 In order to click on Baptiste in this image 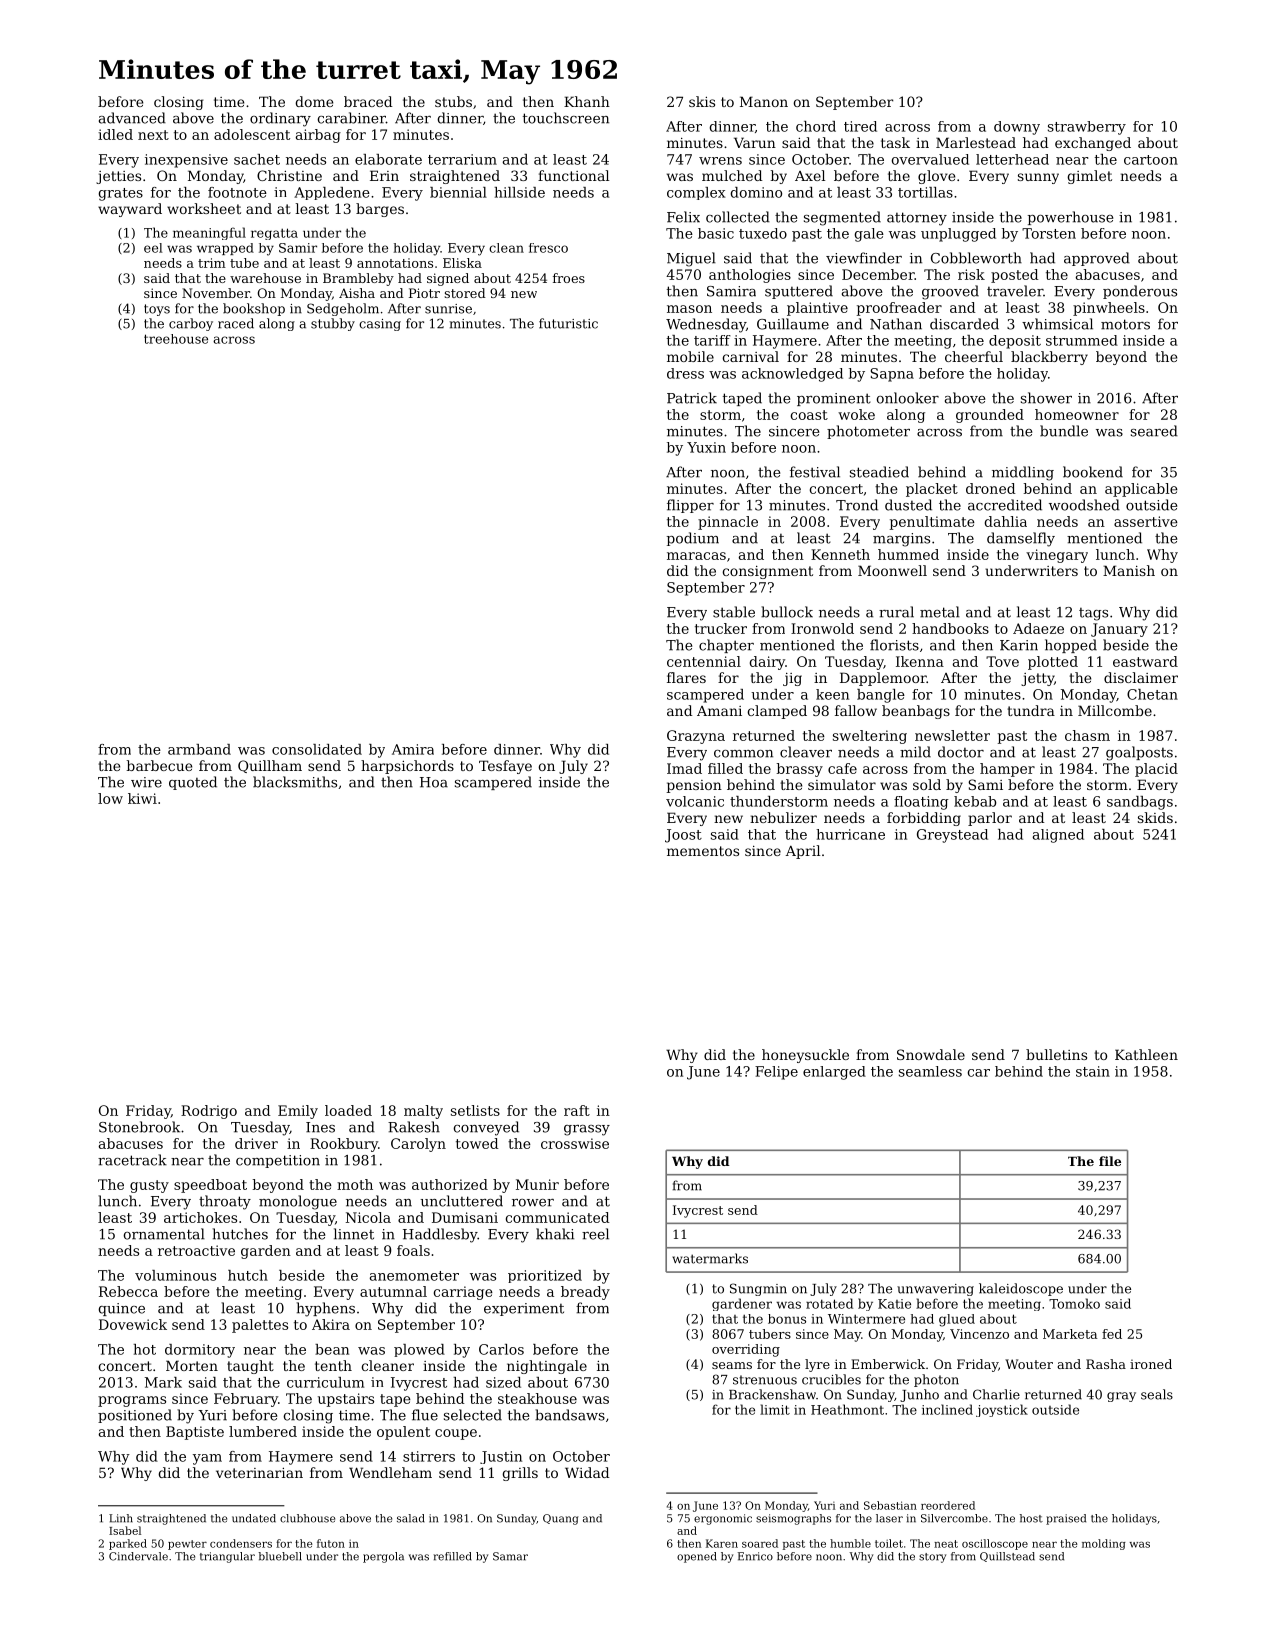, I will do `click(195, 1433)`.
